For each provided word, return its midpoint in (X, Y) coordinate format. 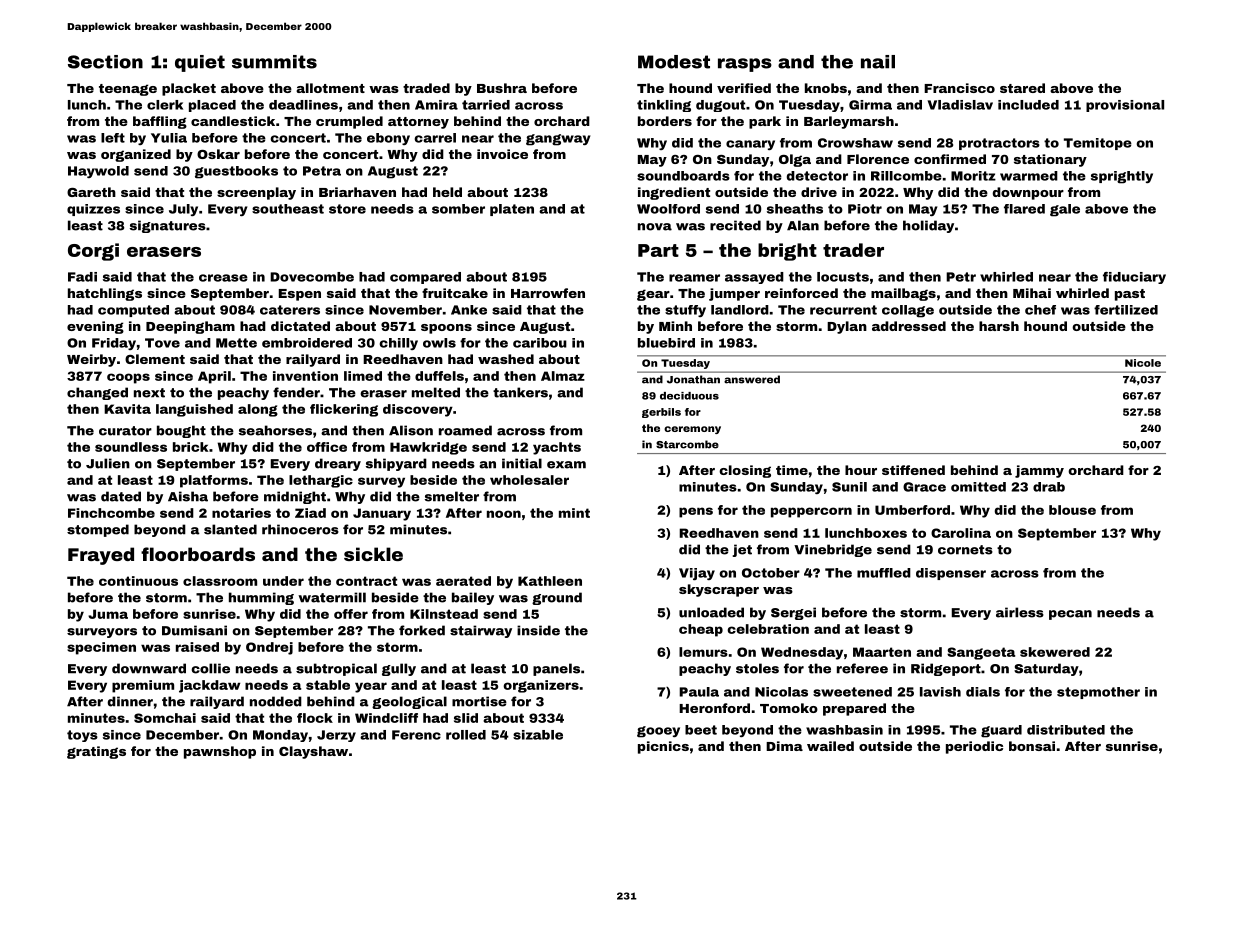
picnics (663, 747)
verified (744, 88)
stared (1022, 88)
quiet (200, 63)
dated (121, 496)
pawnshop (220, 752)
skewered (1055, 652)
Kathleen (550, 581)
